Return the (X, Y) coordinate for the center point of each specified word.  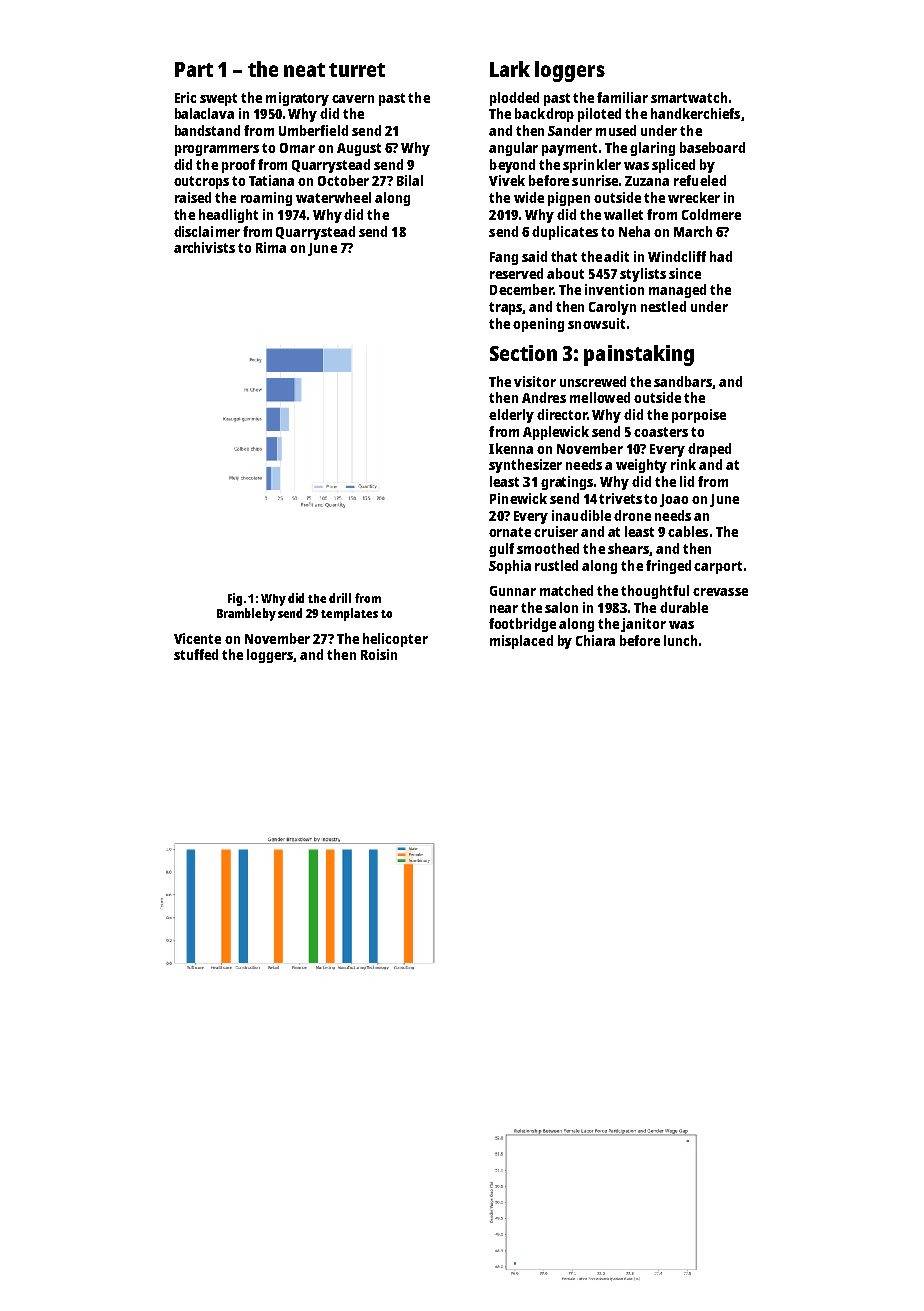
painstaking (639, 355)
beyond (512, 166)
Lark (510, 69)
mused (616, 130)
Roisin (379, 654)
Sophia (510, 567)
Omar (297, 148)
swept (218, 99)
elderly (511, 416)
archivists (204, 247)
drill (340, 598)
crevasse (720, 592)
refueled (700, 180)
